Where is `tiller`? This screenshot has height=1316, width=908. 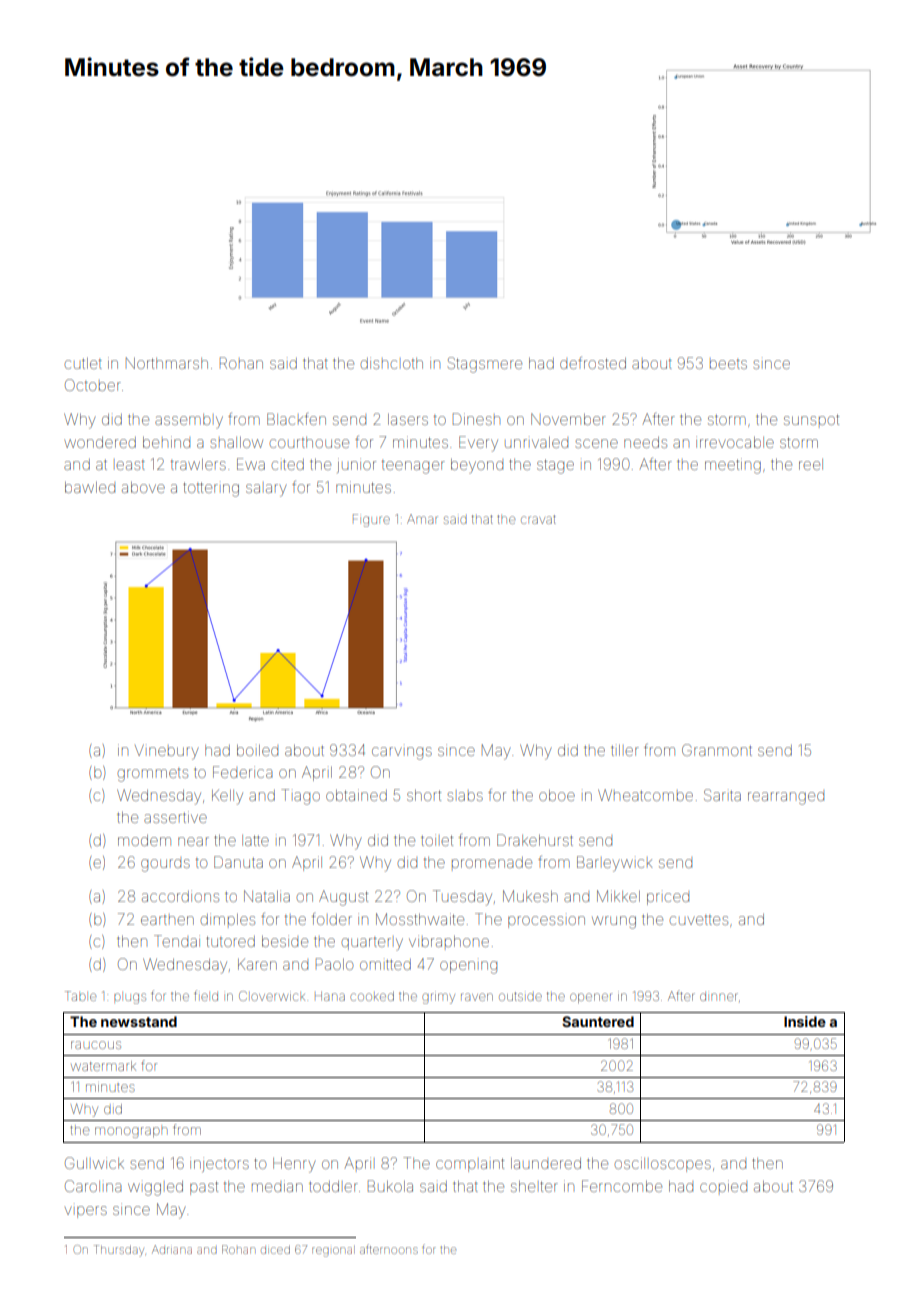
tiller is located at coordinates (625, 750).
